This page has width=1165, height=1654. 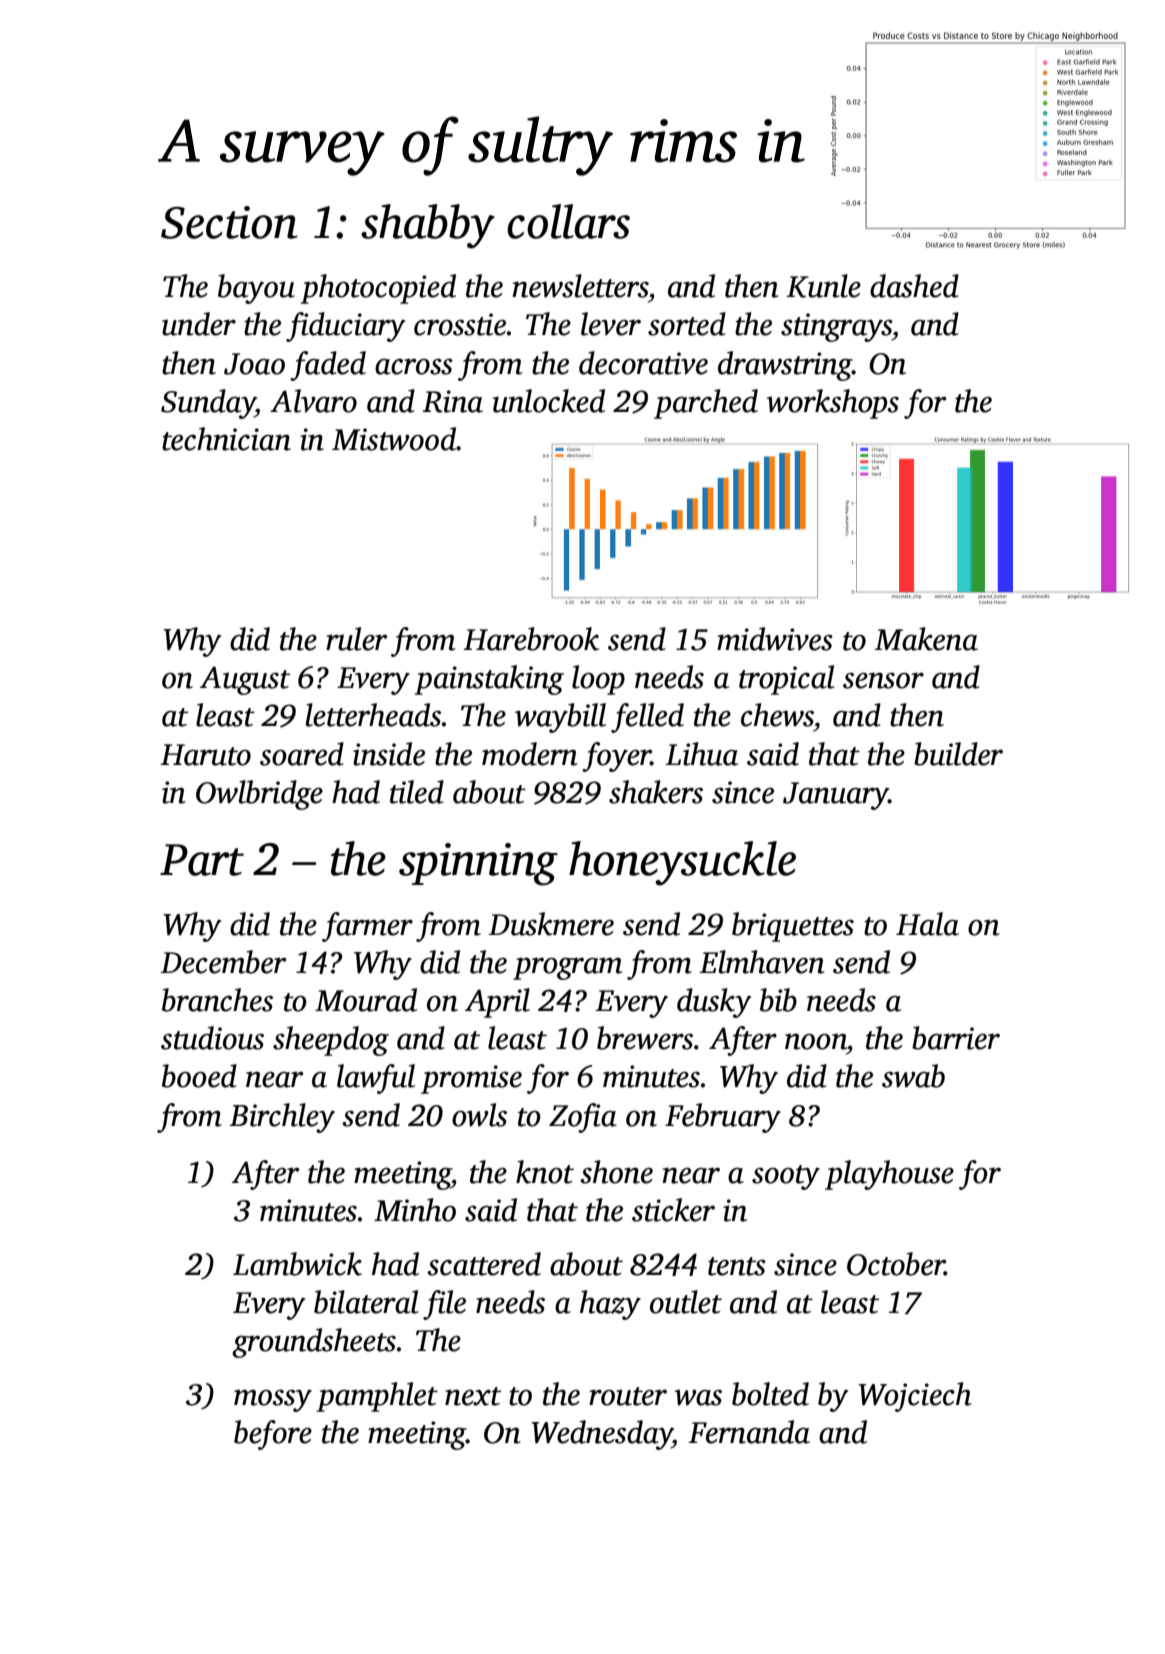 What do you see at coordinates (217, 1000) in the page?
I see `branches` at bounding box center [217, 1000].
